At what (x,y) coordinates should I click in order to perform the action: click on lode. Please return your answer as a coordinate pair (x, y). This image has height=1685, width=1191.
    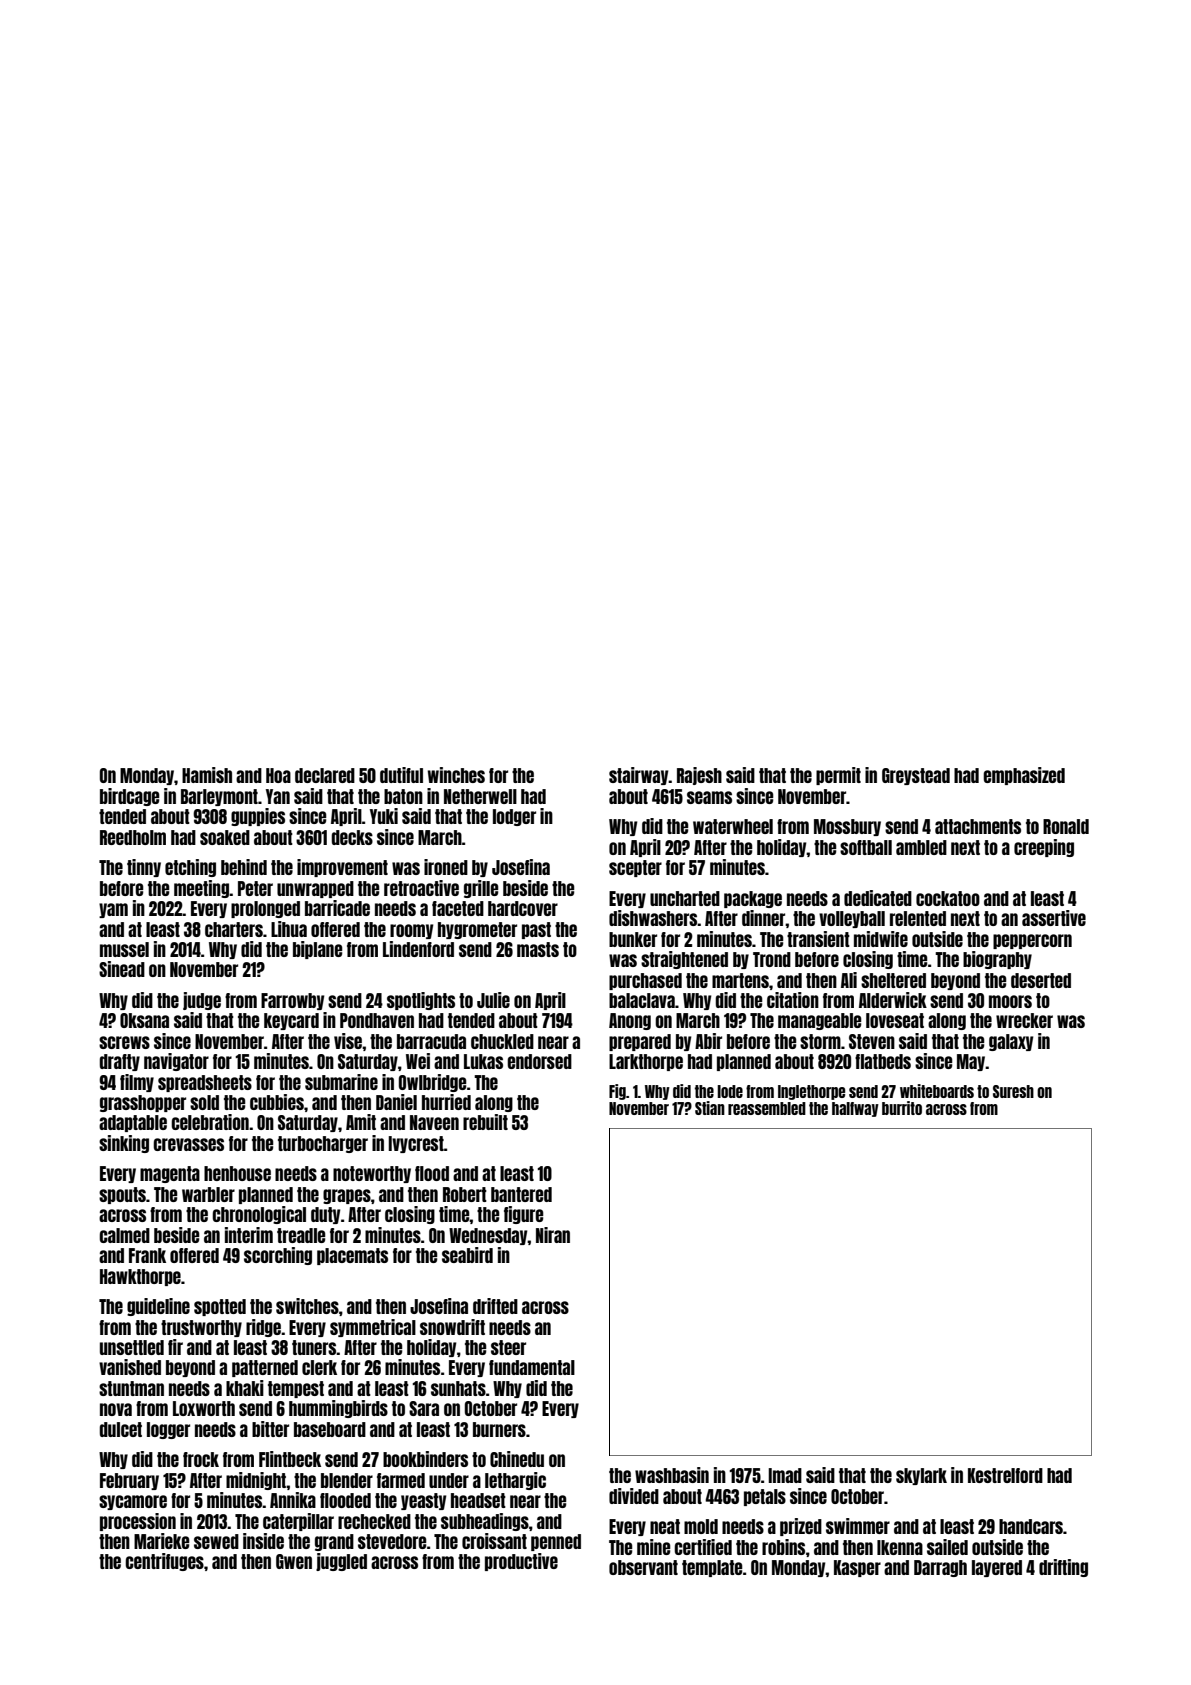
    Looking at the image, I should click on (730, 1091).
